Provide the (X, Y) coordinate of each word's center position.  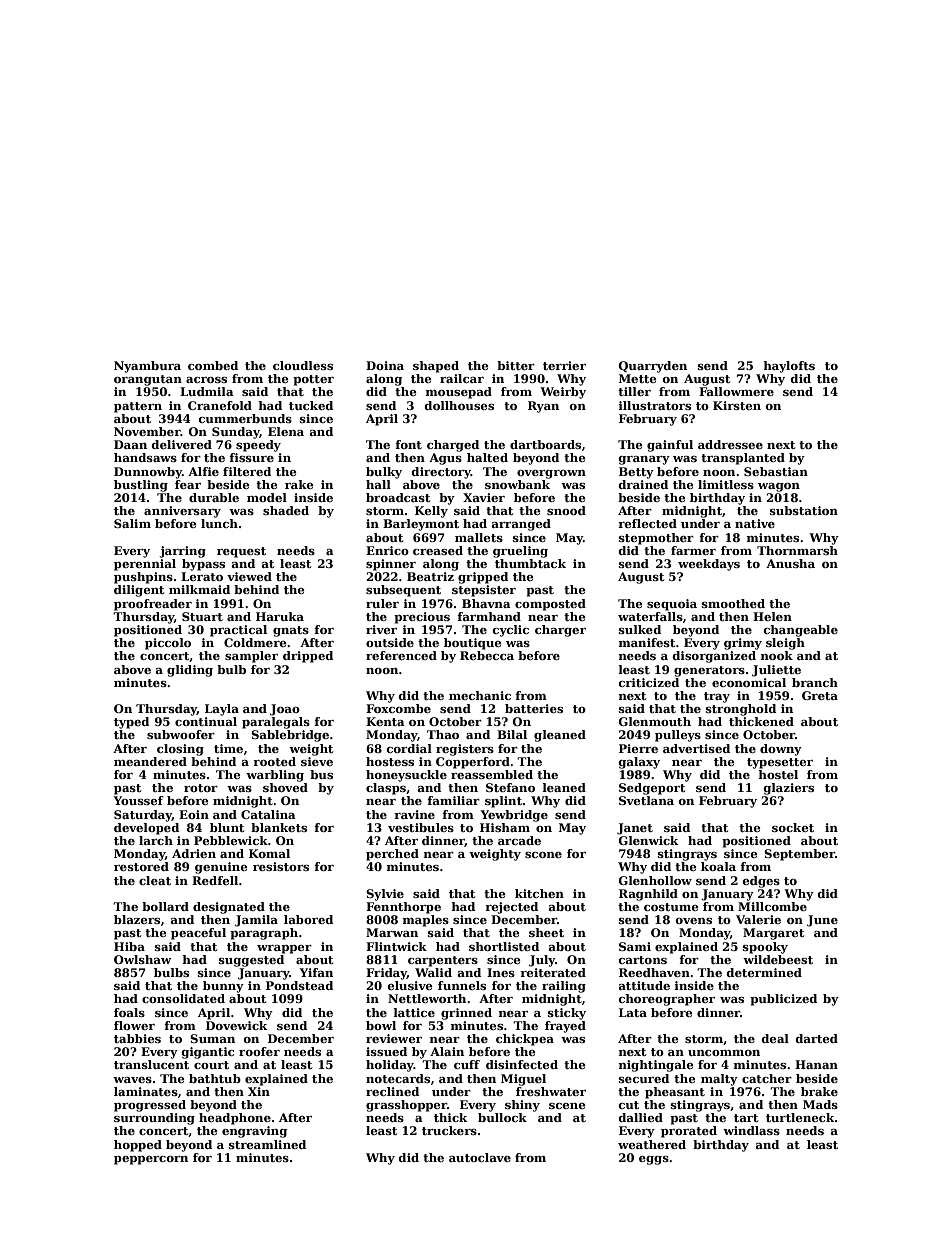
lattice (414, 1012)
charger (560, 631)
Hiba (129, 946)
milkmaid (199, 589)
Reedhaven (654, 972)
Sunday (236, 433)
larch (156, 840)
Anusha (790, 563)
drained (643, 484)
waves (132, 1080)
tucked (311, 405)
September (799, 855)
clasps (386, 789)
